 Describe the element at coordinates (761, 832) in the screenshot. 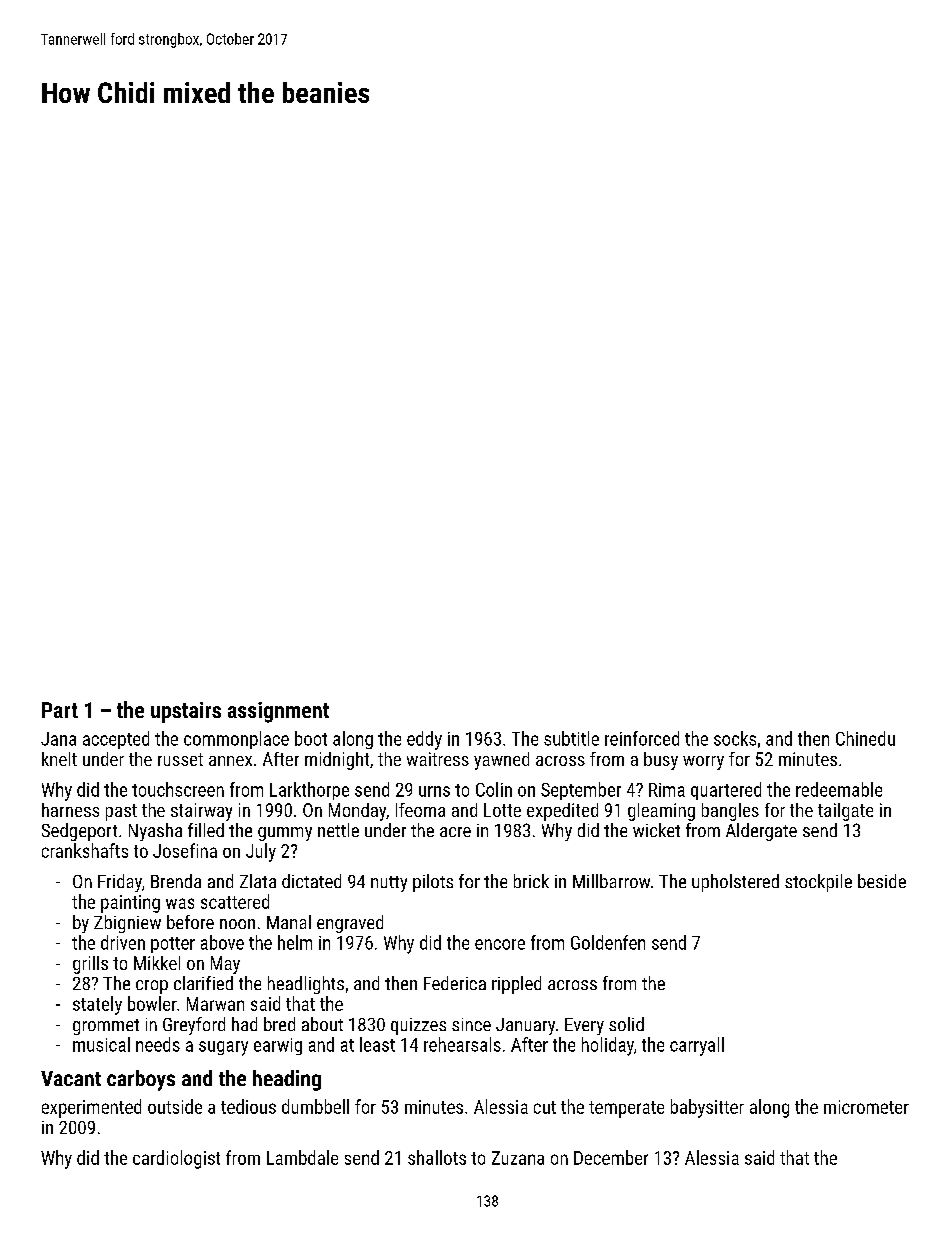

I see `Aldergate` at that location.
